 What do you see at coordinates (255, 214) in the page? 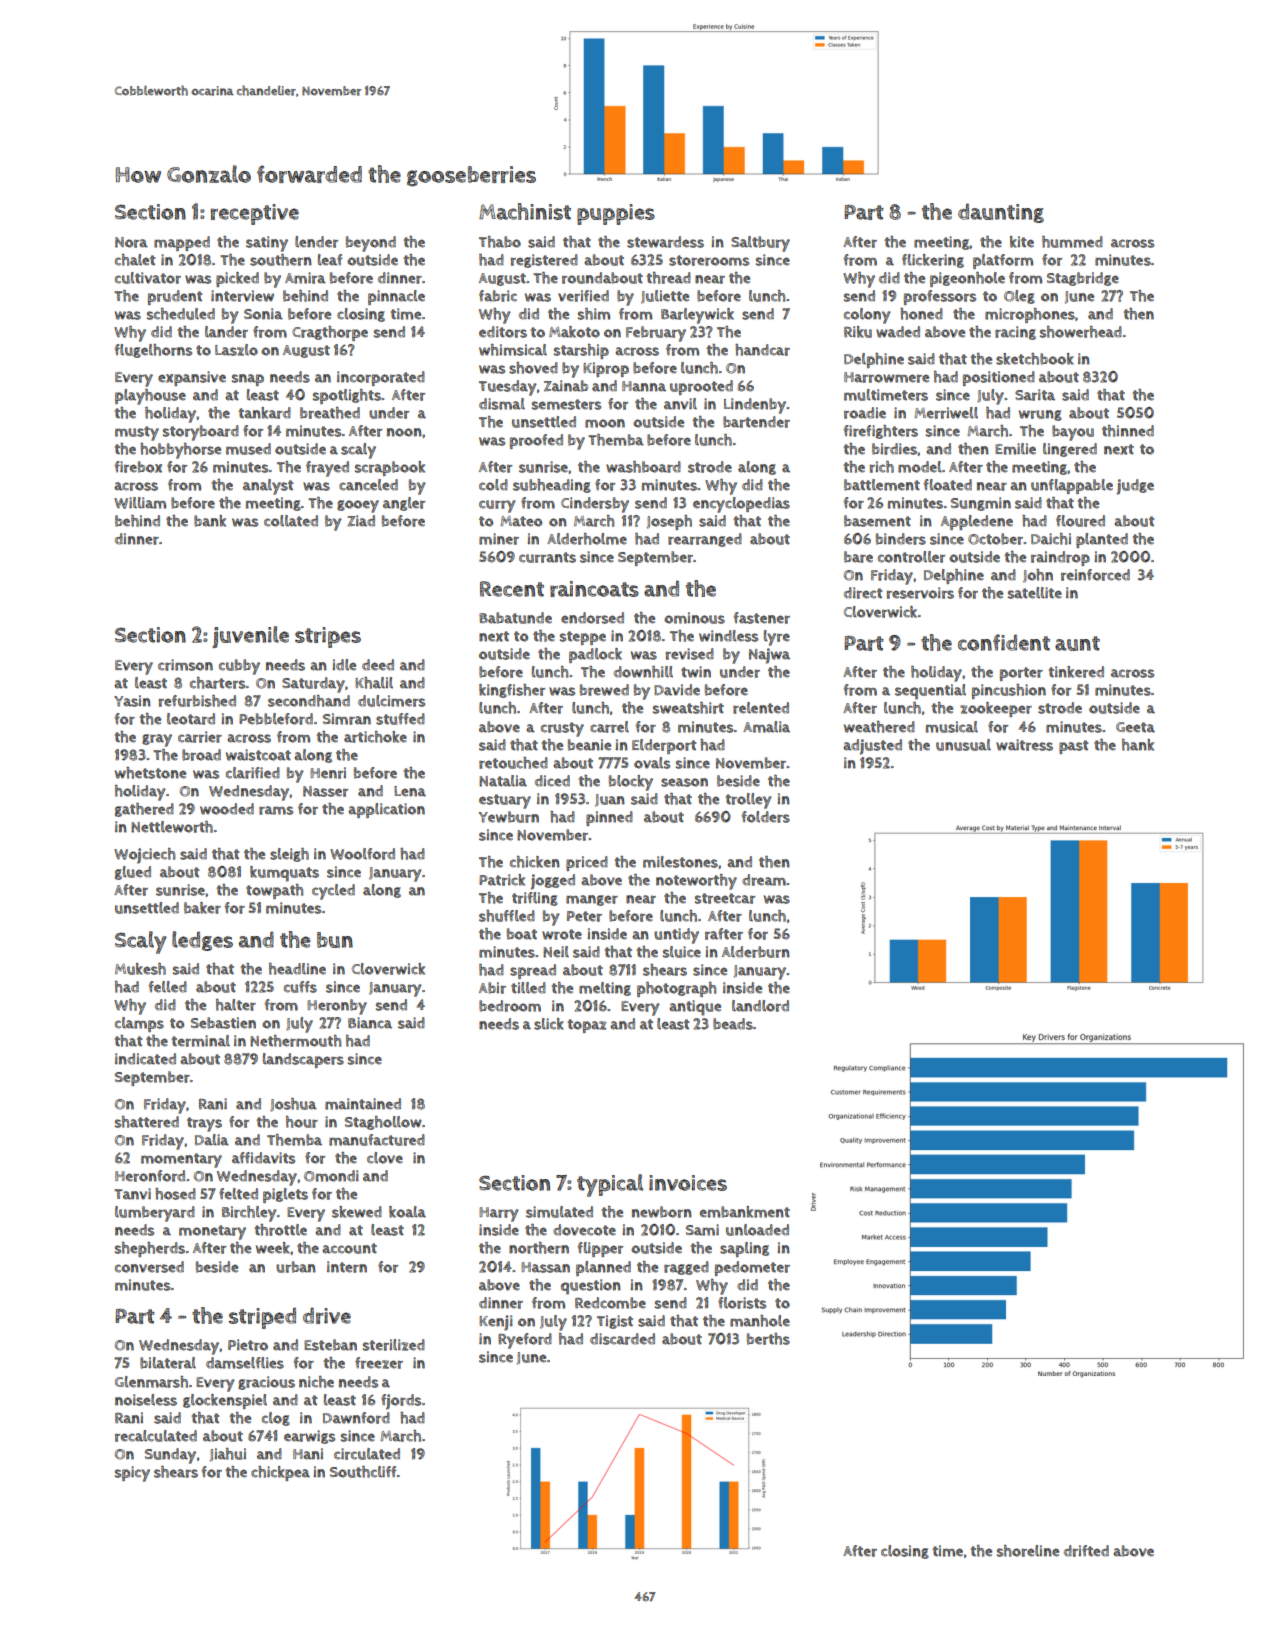
I see `receptive` at bounding box center [255, 214].
